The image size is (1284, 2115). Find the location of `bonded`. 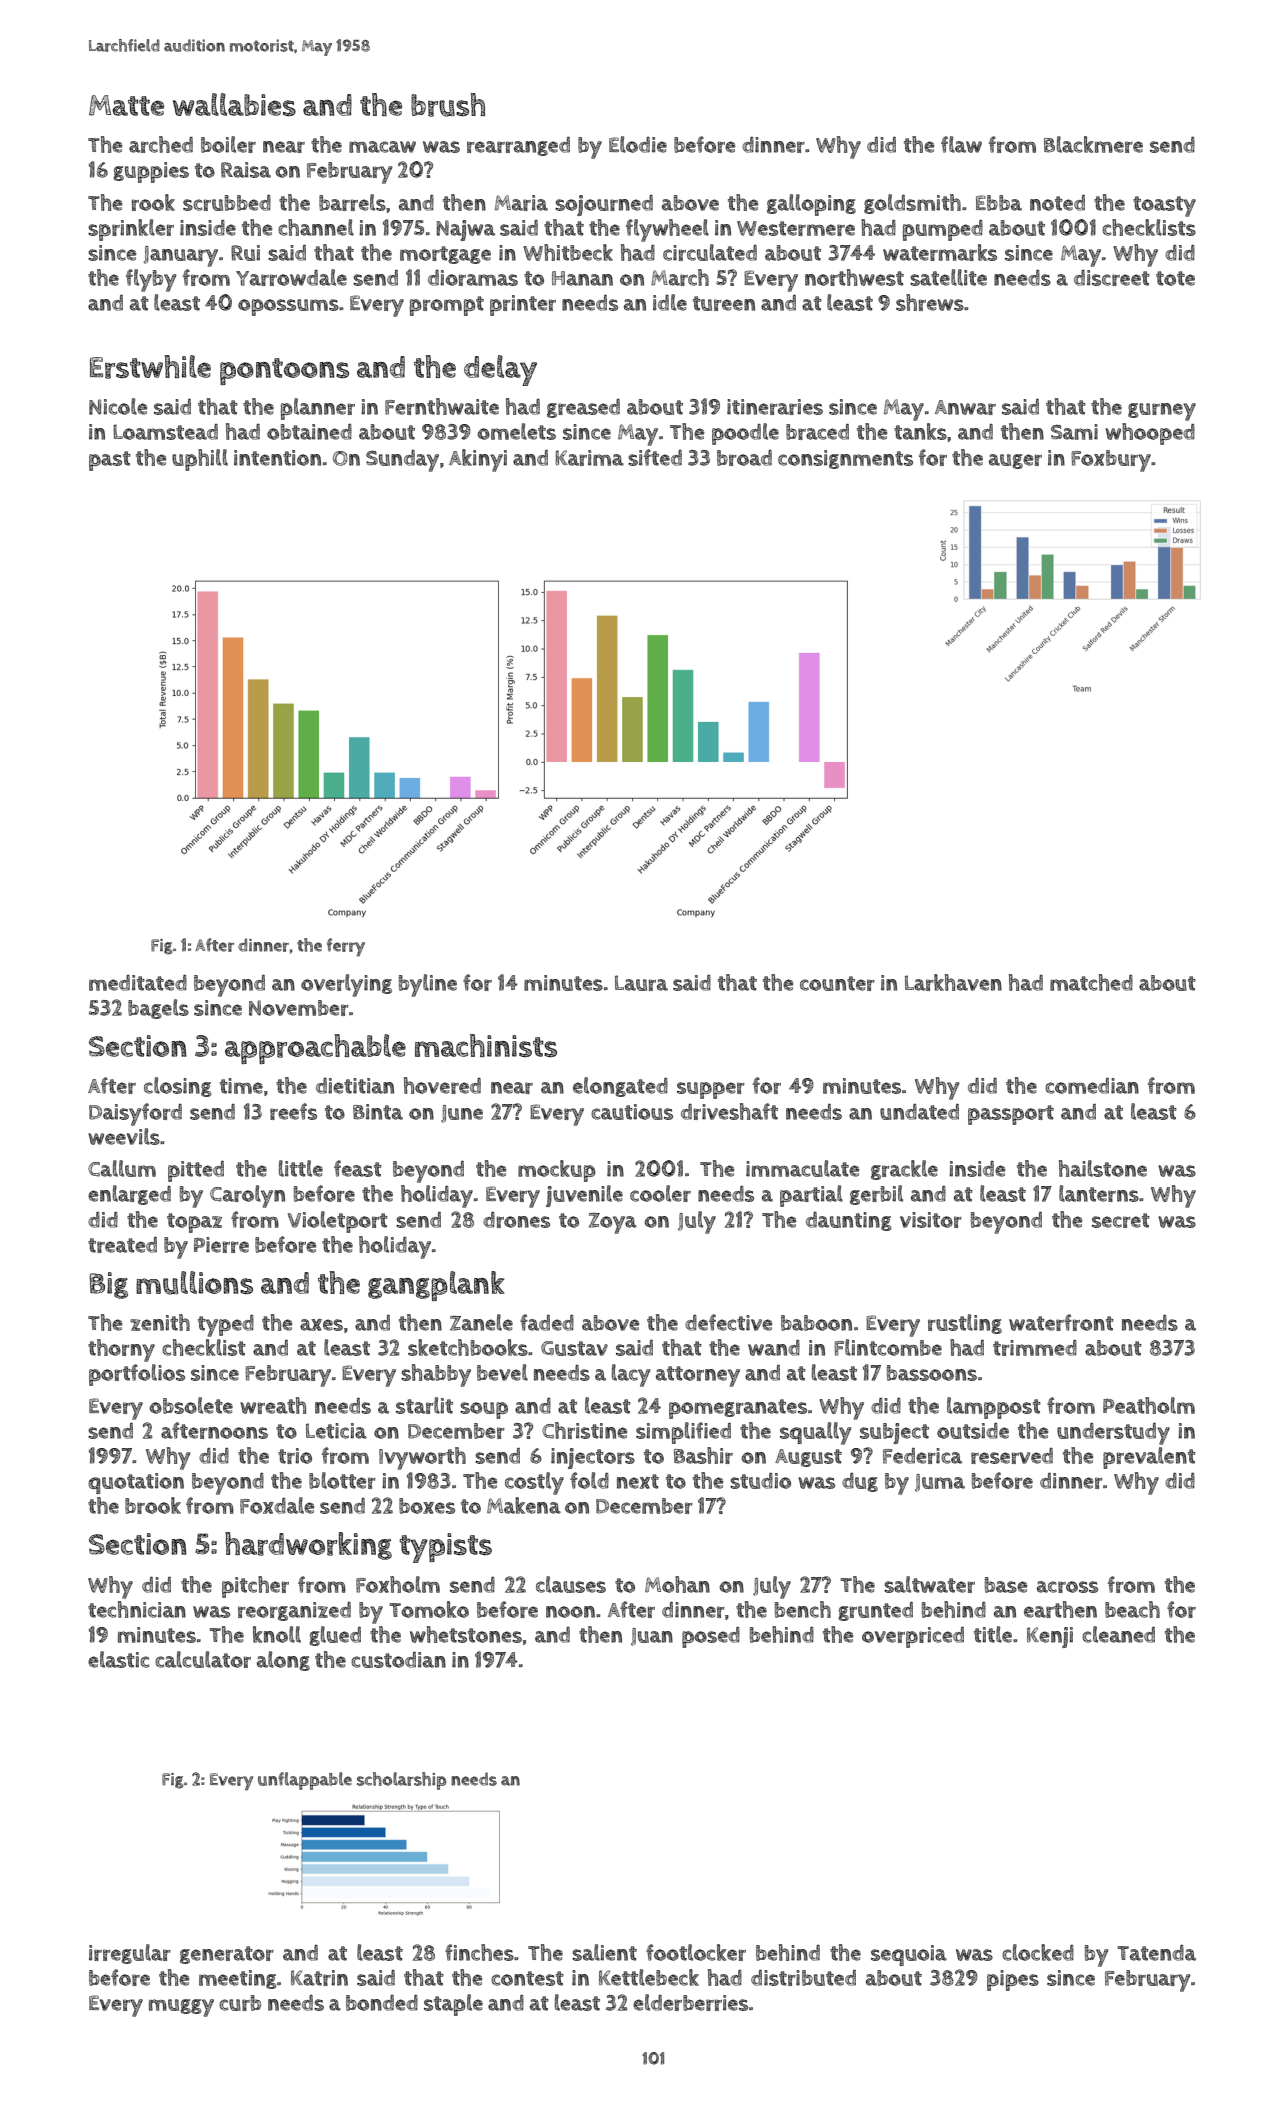

bonded is located at coordinates (382, 2003).
